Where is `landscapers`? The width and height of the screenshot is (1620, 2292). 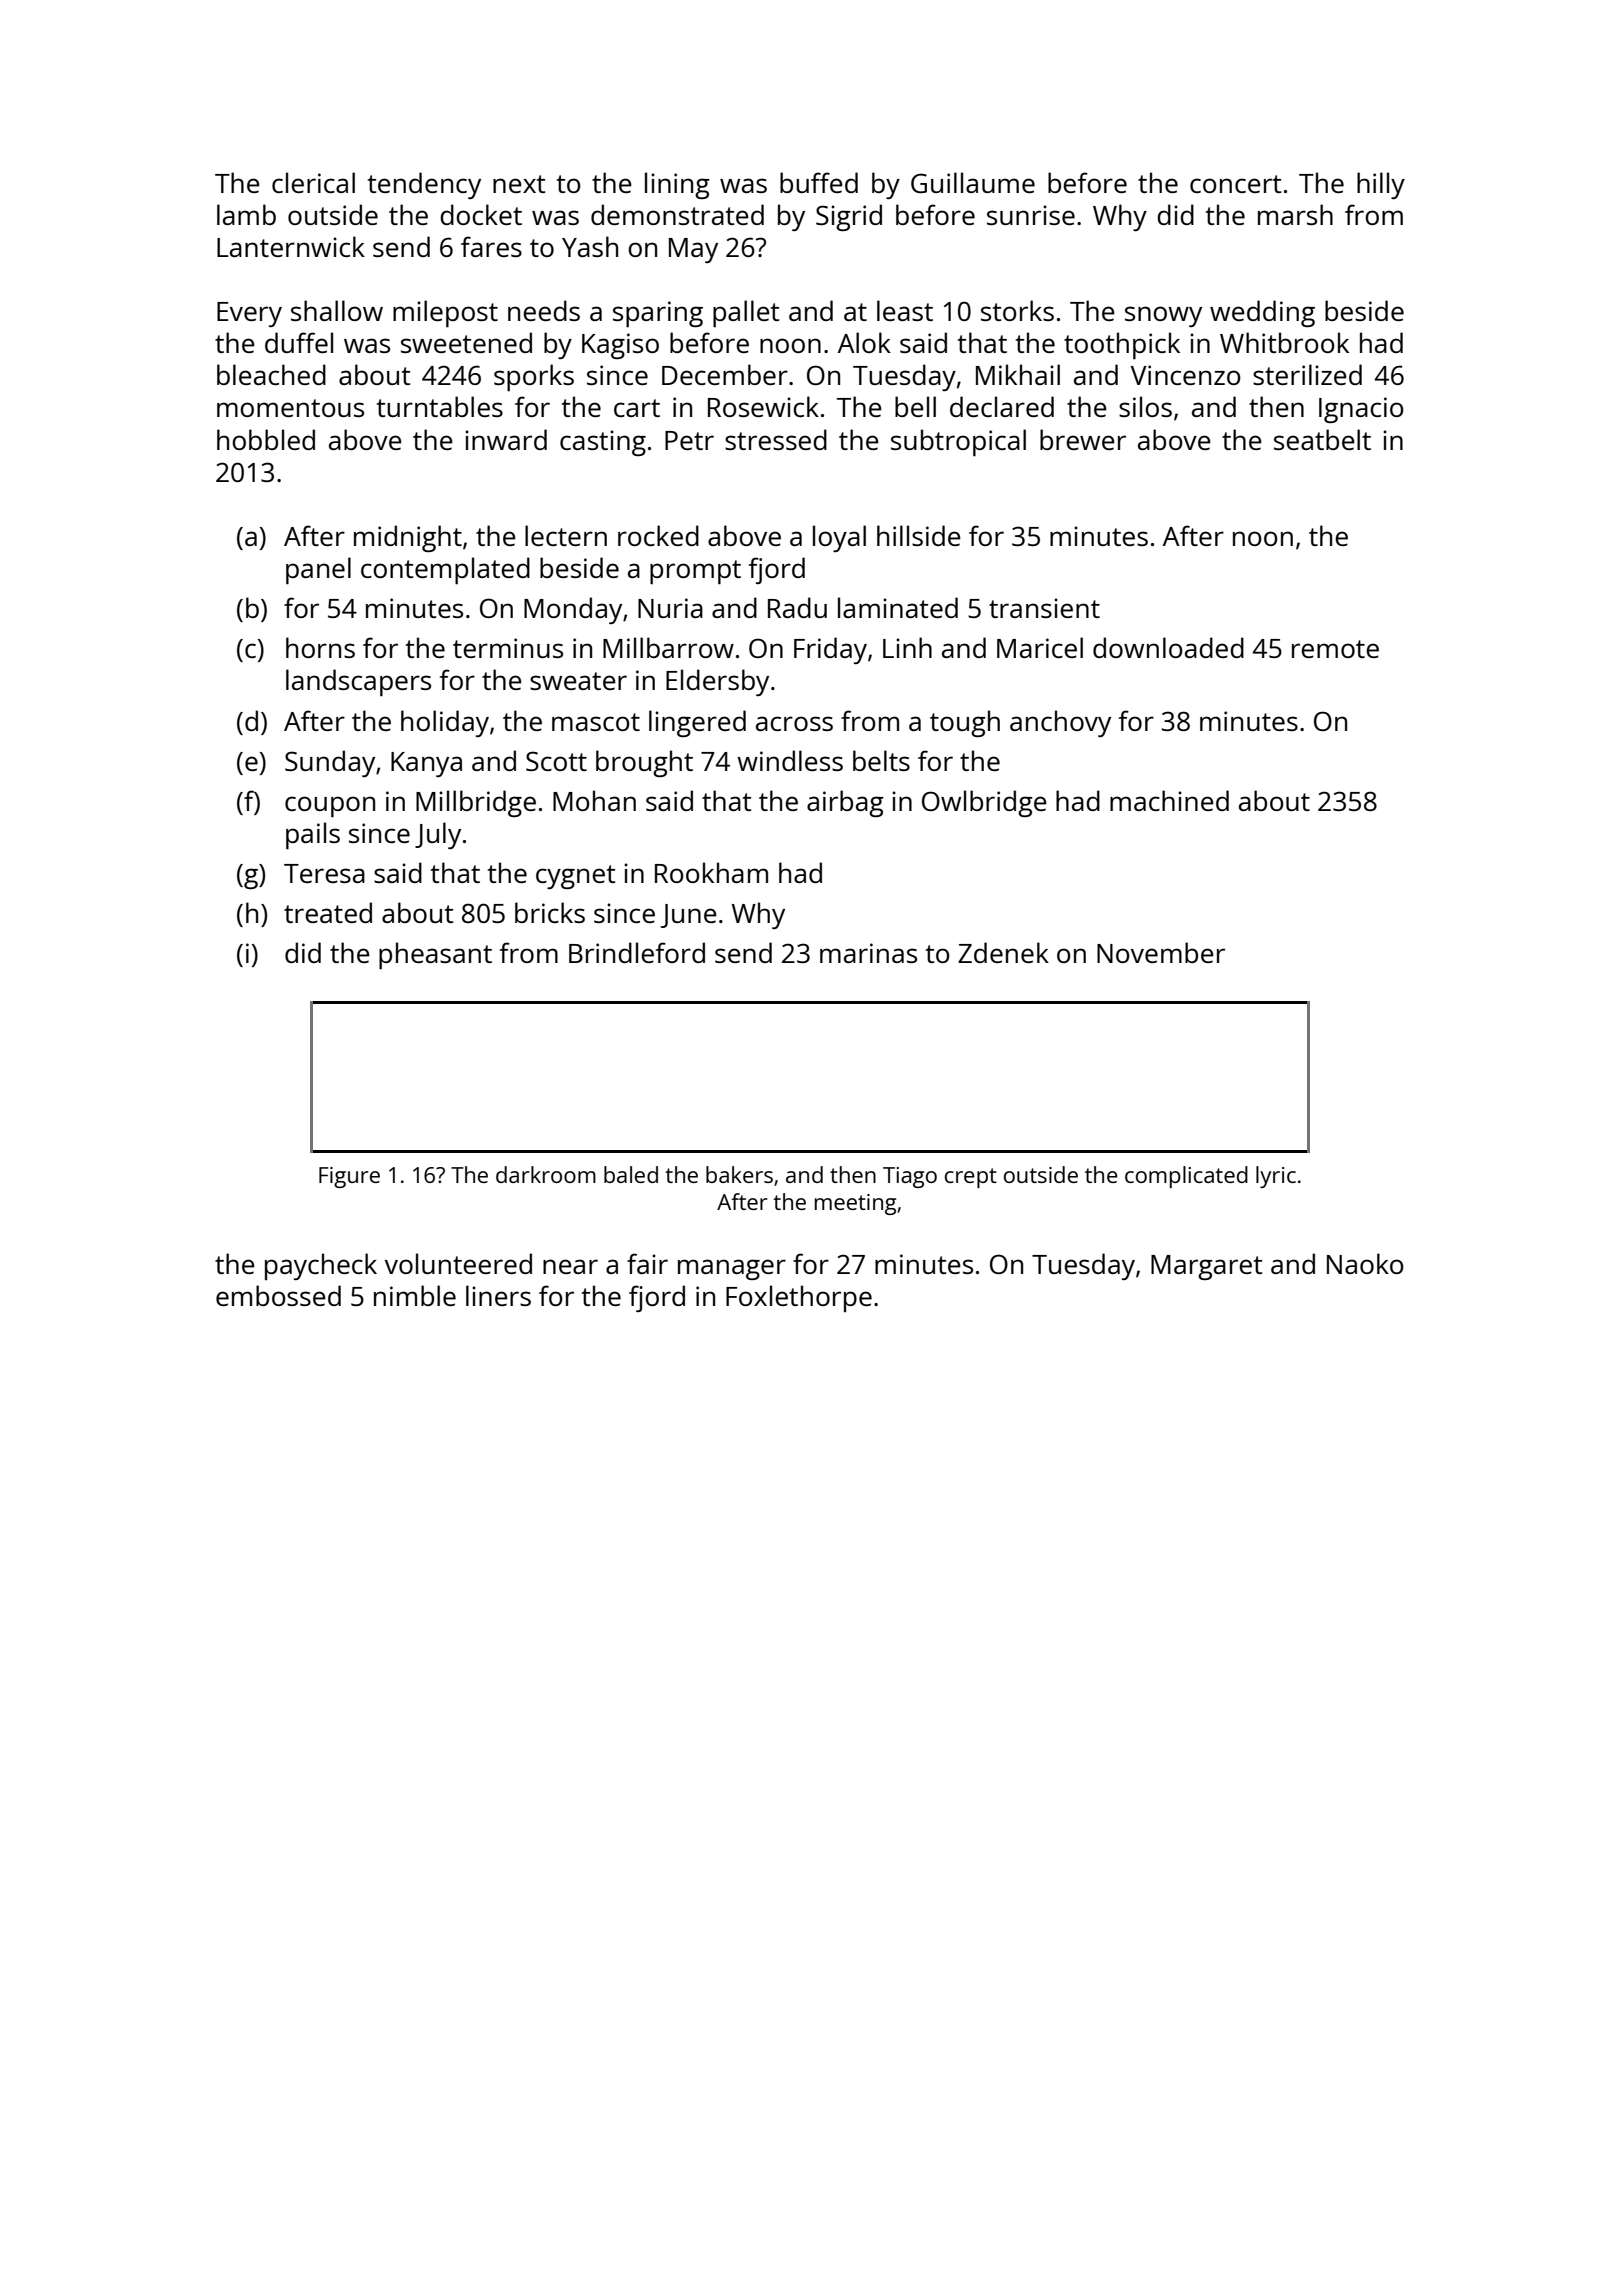
landscapers is located at coordinates (358, 682).
